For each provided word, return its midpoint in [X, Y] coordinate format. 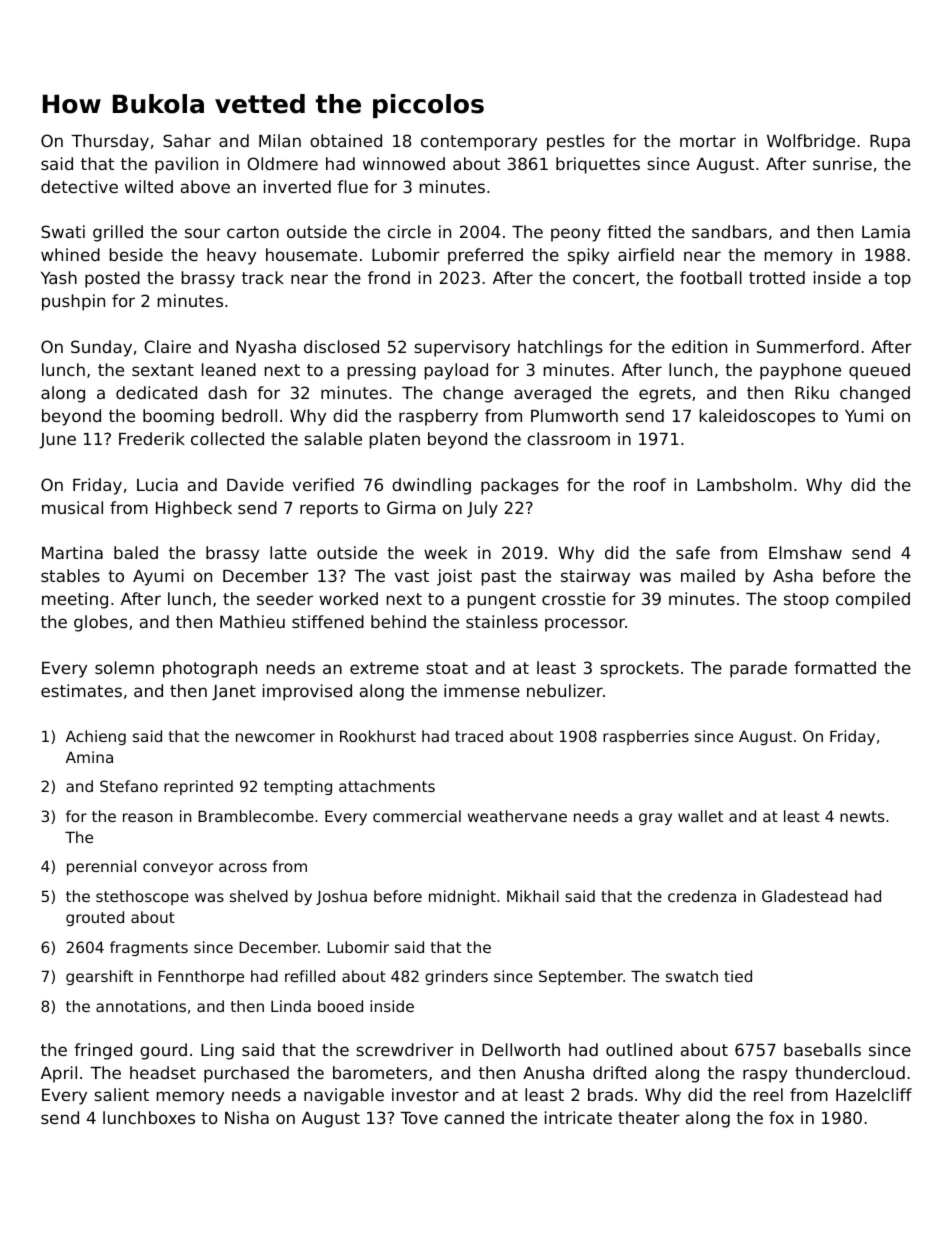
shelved [259, 896]
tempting [298, 787]
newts [862, 816]
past [499, 578]
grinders [456, 977]
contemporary [479, 143]
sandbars [729, 231]
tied [738, 976]
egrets [665, 395]
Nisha [247, 1117]
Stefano [129, 786]
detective [79, 186]
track [263, 277]
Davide [255, 484]
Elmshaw [805, 552]
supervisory [462, 348]
